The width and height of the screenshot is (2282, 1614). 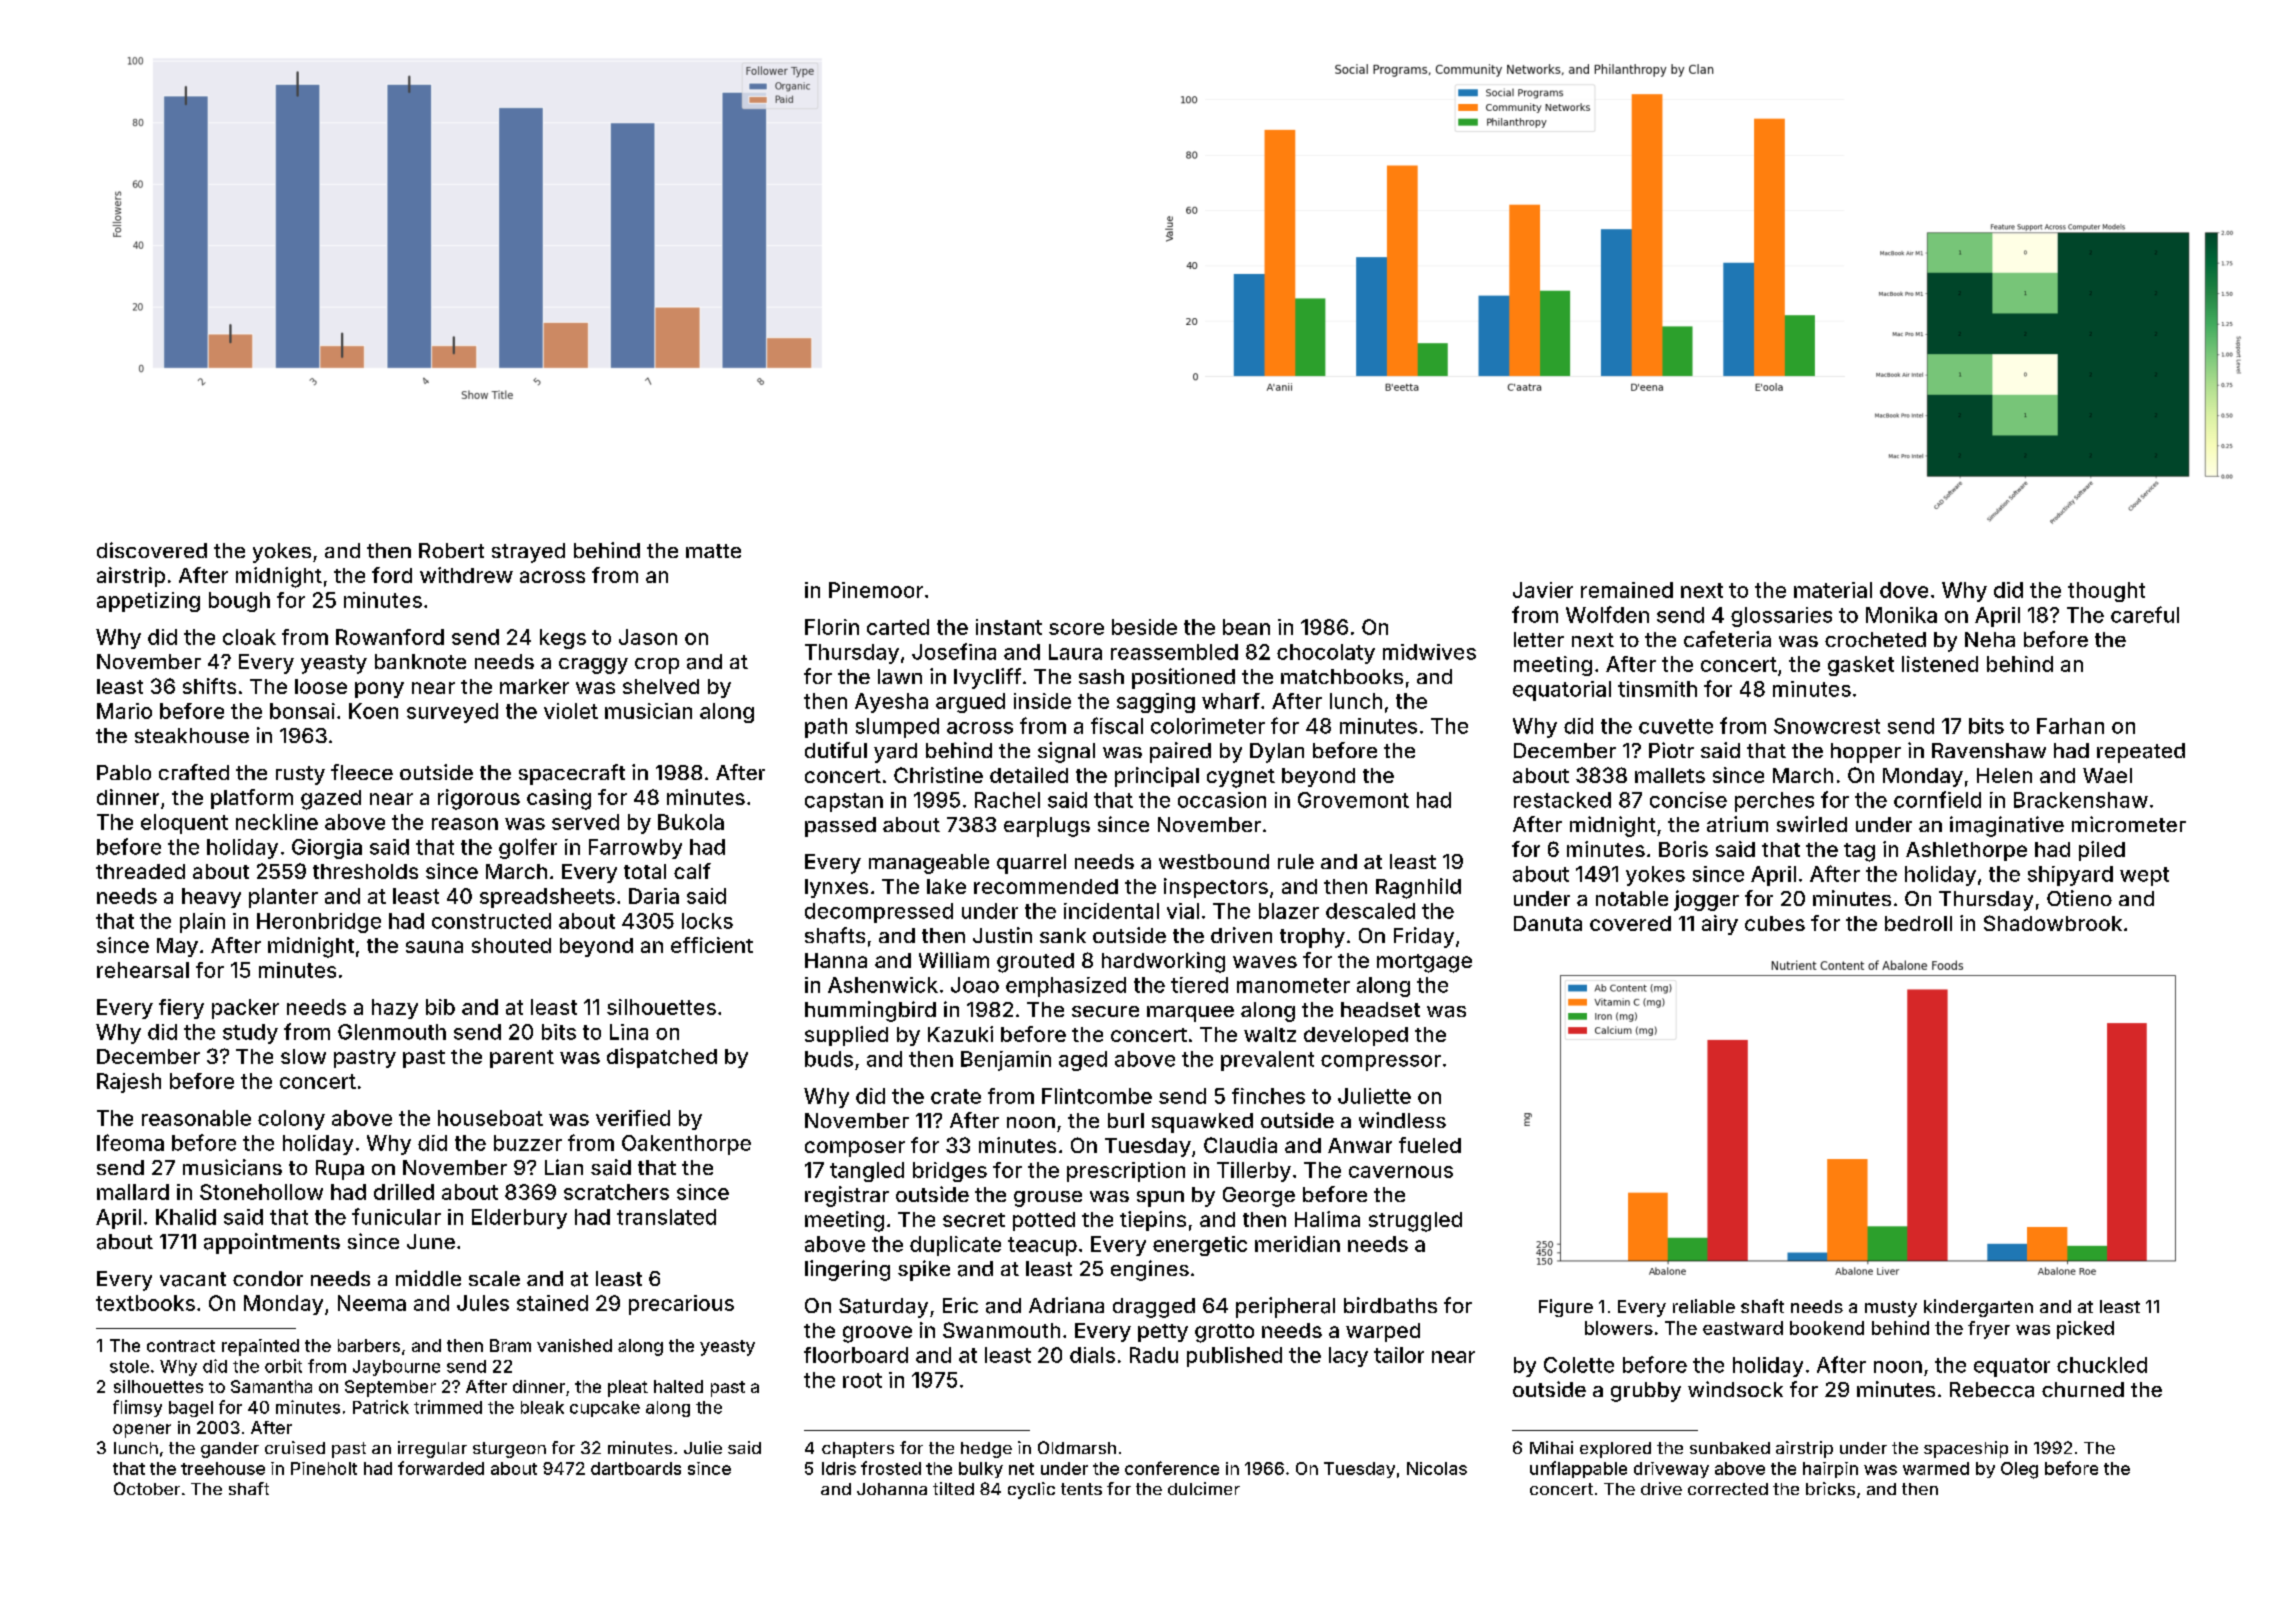 What do you see at coordinates (1978, 1308) in the screenshot?
I see `kindergarten` at bounding box center [1978, 1308].
